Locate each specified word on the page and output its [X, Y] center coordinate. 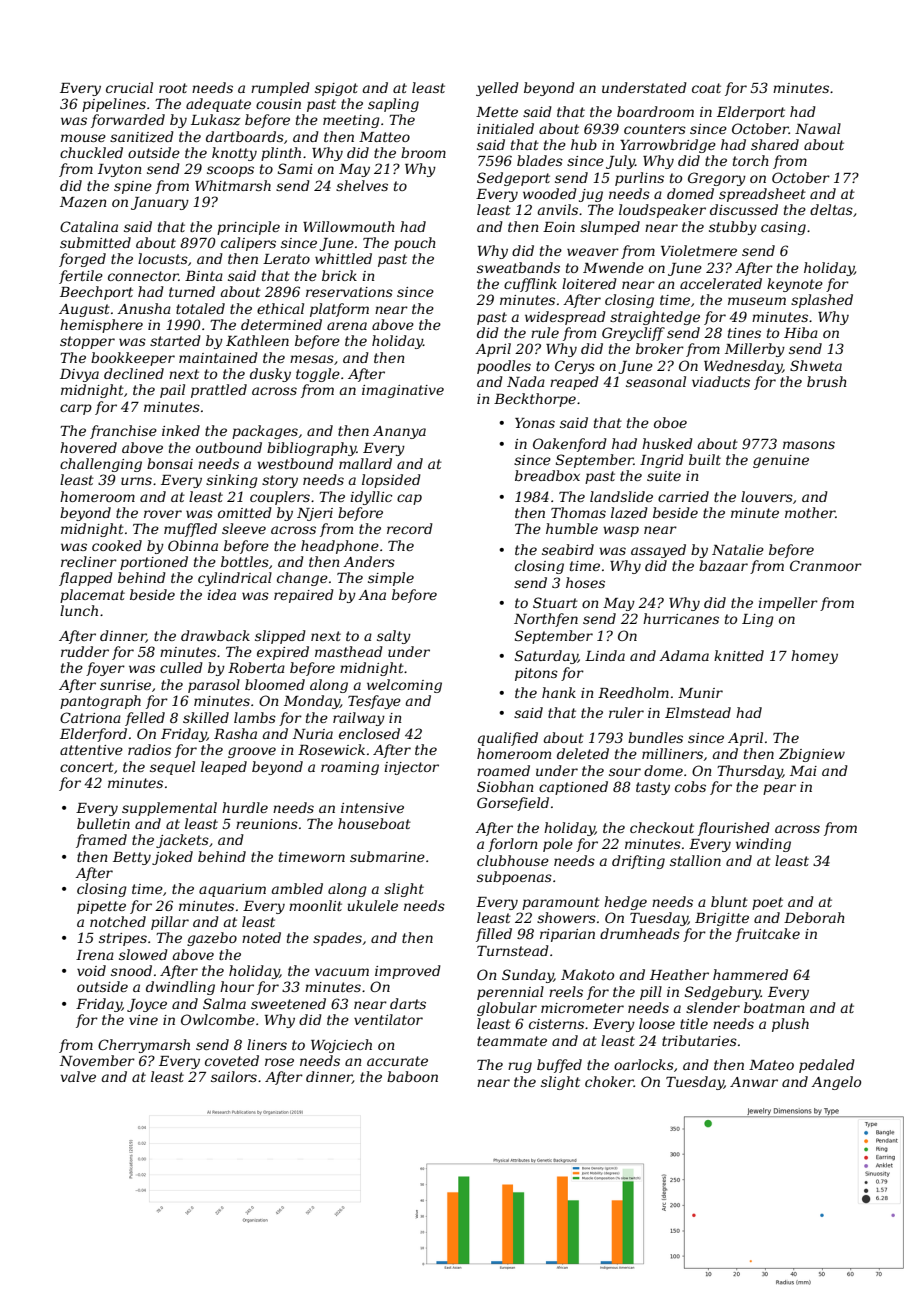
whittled [343, 258]
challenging [101, 465]
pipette [101, 907]
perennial [510, 993]
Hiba [801, 332]
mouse [83, 138]
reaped [574, 383]
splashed [822, 301]
